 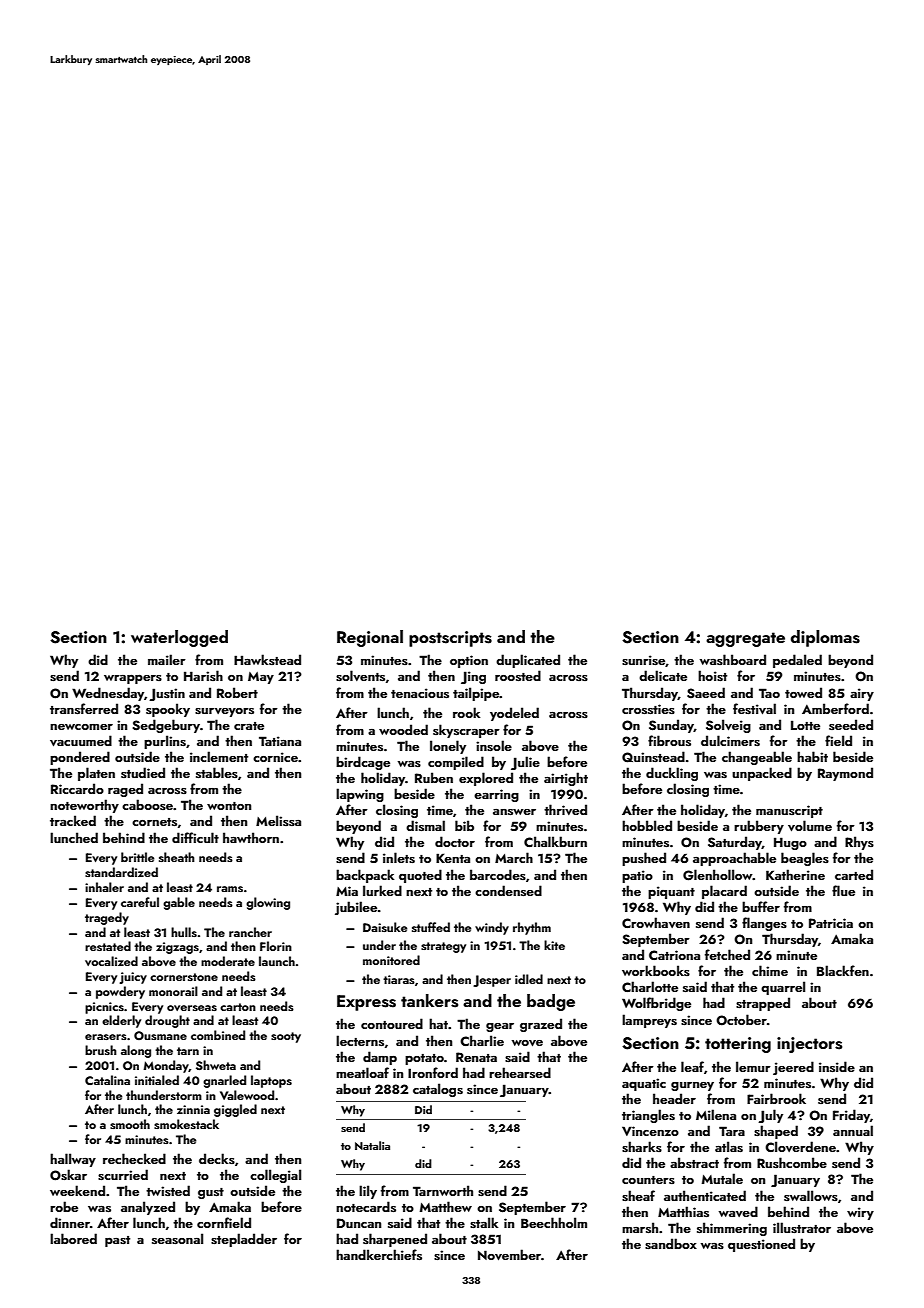 What do you see at coordinates (528, 661) in the image?
I see `duplicated` at bounding box center [528, 661].
